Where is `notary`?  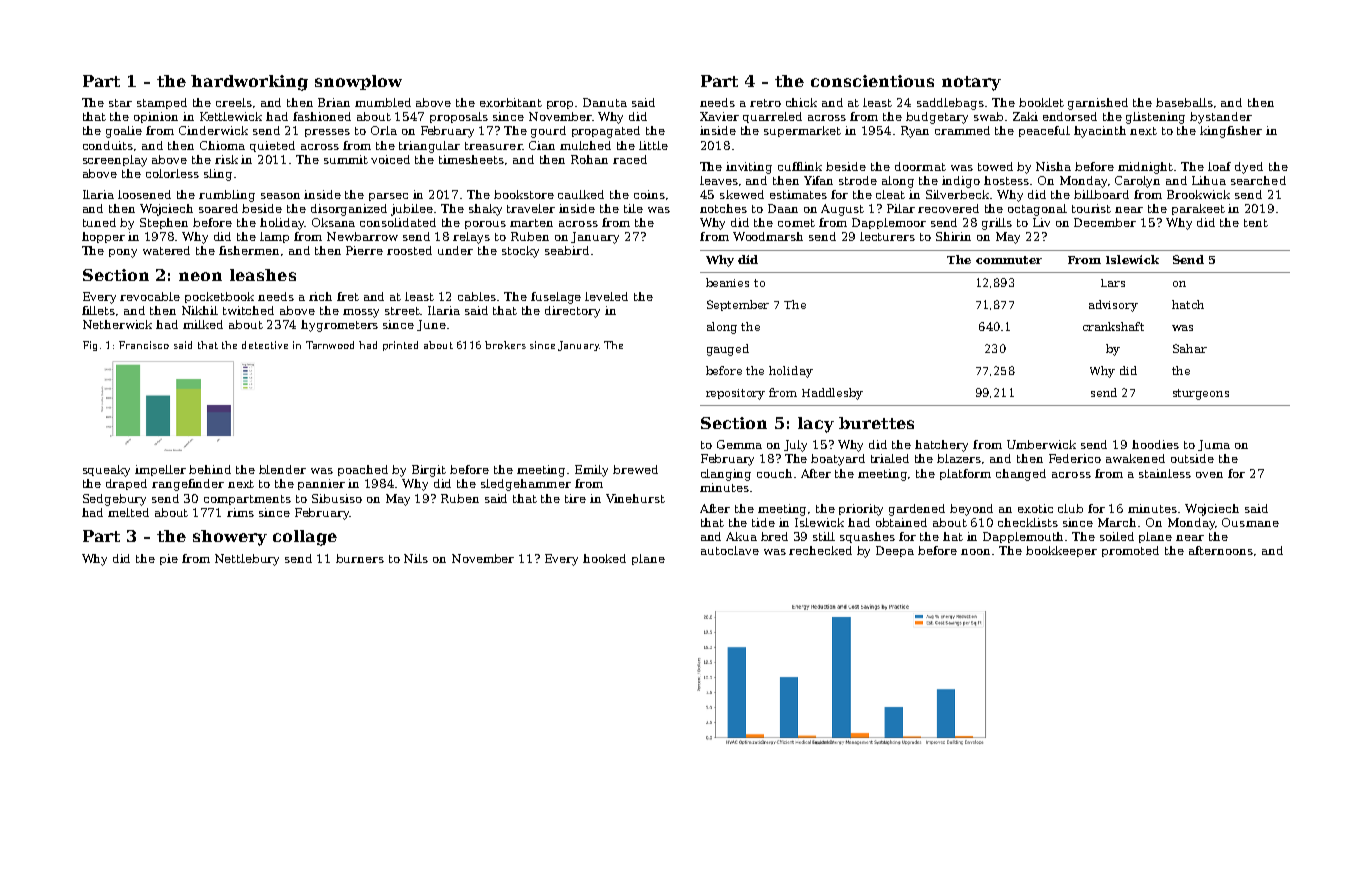
notary is located at coordinates (971, 83).
